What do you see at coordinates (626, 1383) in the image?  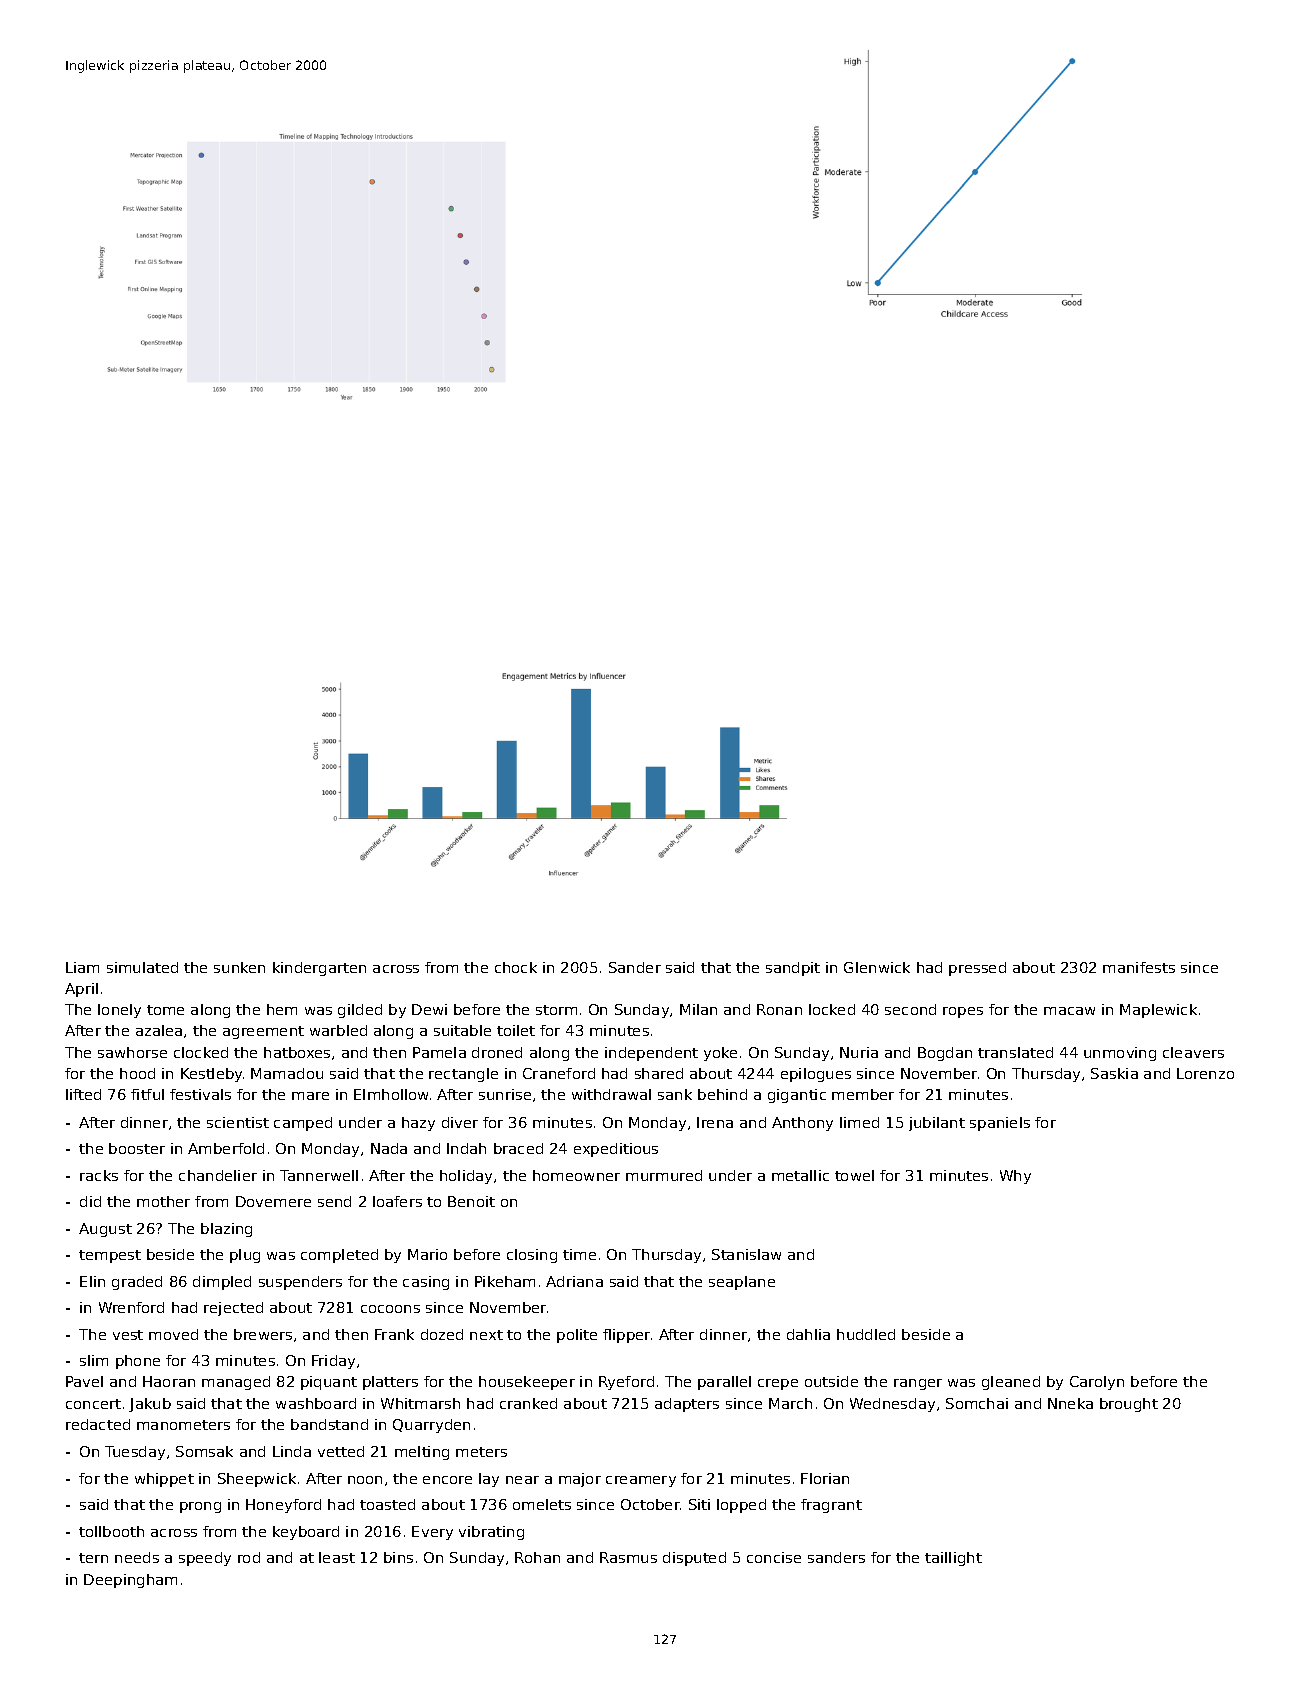 I see `Ryeford` at bounding box center [626, 1383].
